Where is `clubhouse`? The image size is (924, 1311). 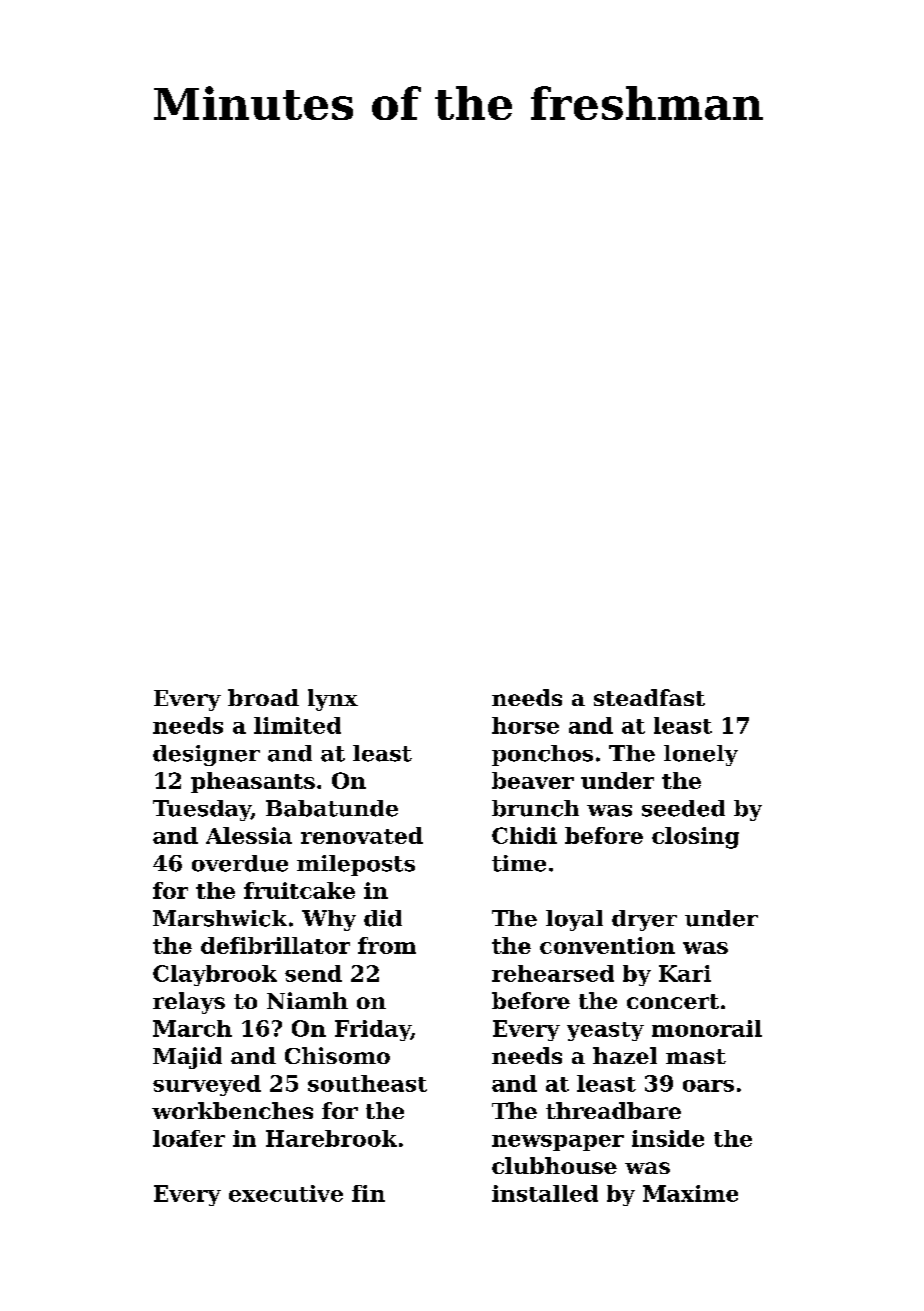
clubhouse is located at coordinates (554, 1165).
